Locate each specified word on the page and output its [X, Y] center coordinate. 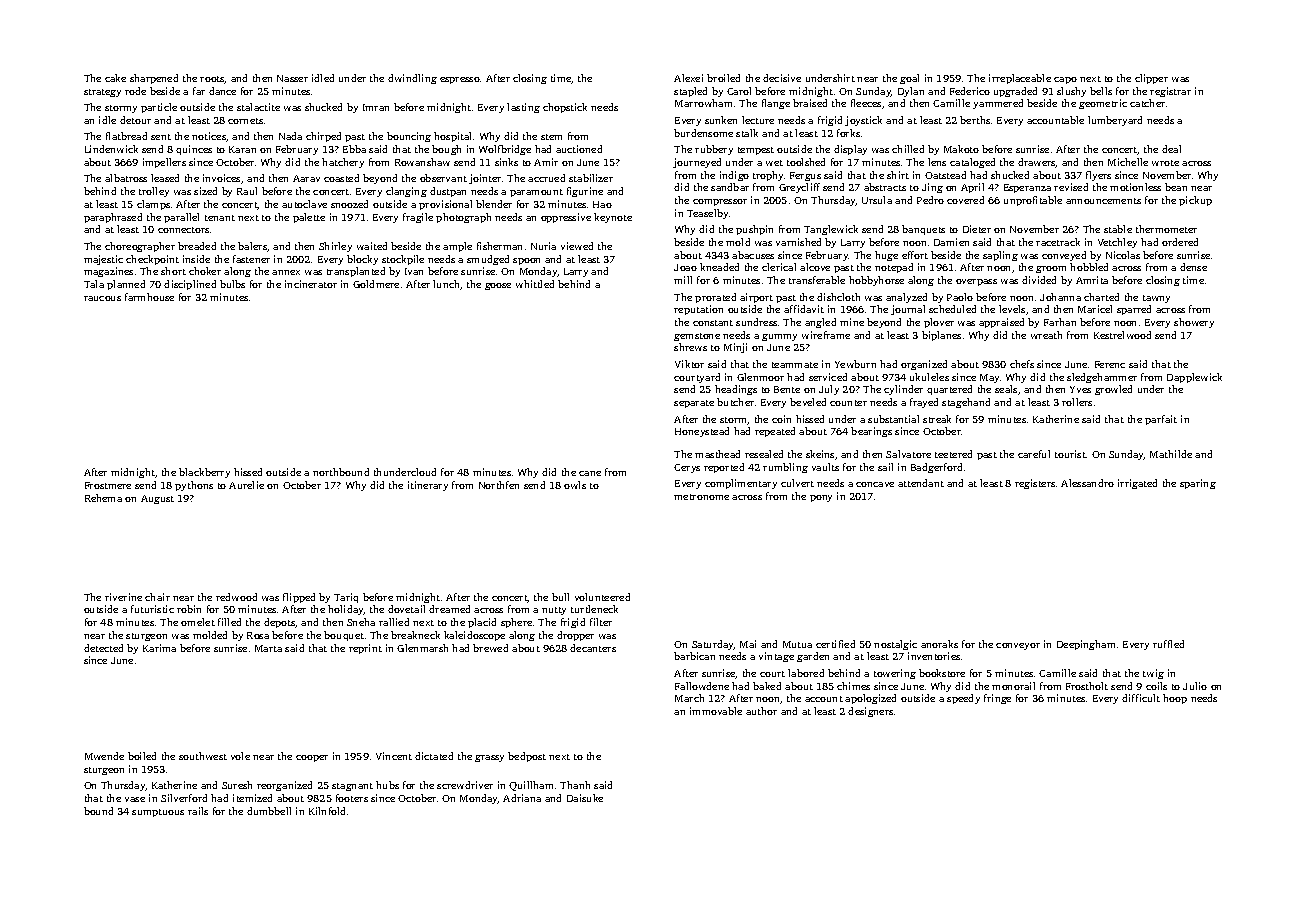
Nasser [292, 78]
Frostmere [108, 485]
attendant [921, 483]
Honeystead [702, 432]
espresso [460, 80]
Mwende [104, 756]
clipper [1151, 79]
